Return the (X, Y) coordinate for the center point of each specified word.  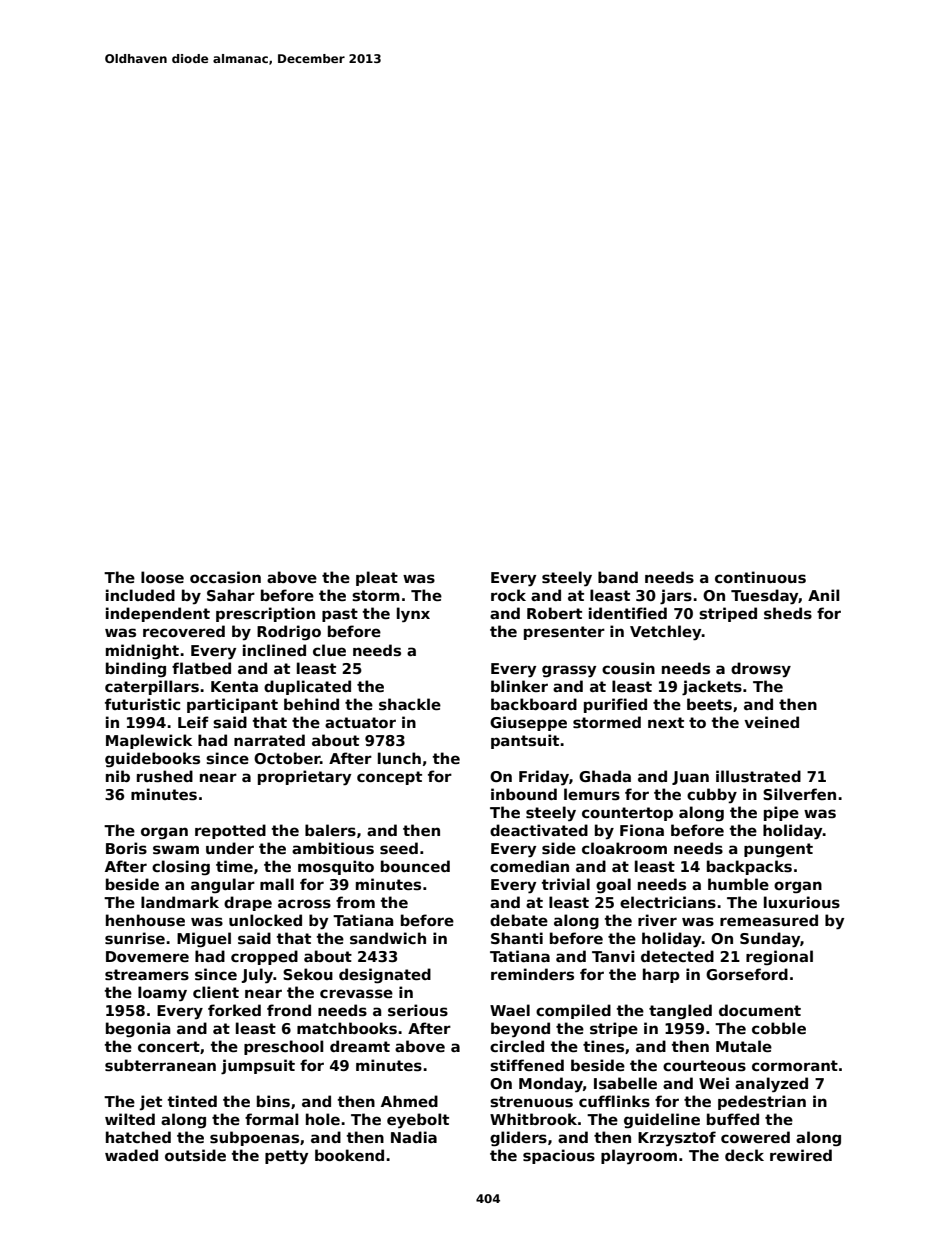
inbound (524, 794)
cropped (264, 957)
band (618, 577)
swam (176, 850)
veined (771, 722)
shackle (410, 704)
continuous (760, 577)
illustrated (758, 776)
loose (162, 577)
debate (519, 920)
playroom (639, 1157)
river (657, 920)
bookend (349, 1155)
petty (286, 1157)
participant (232, 705)
